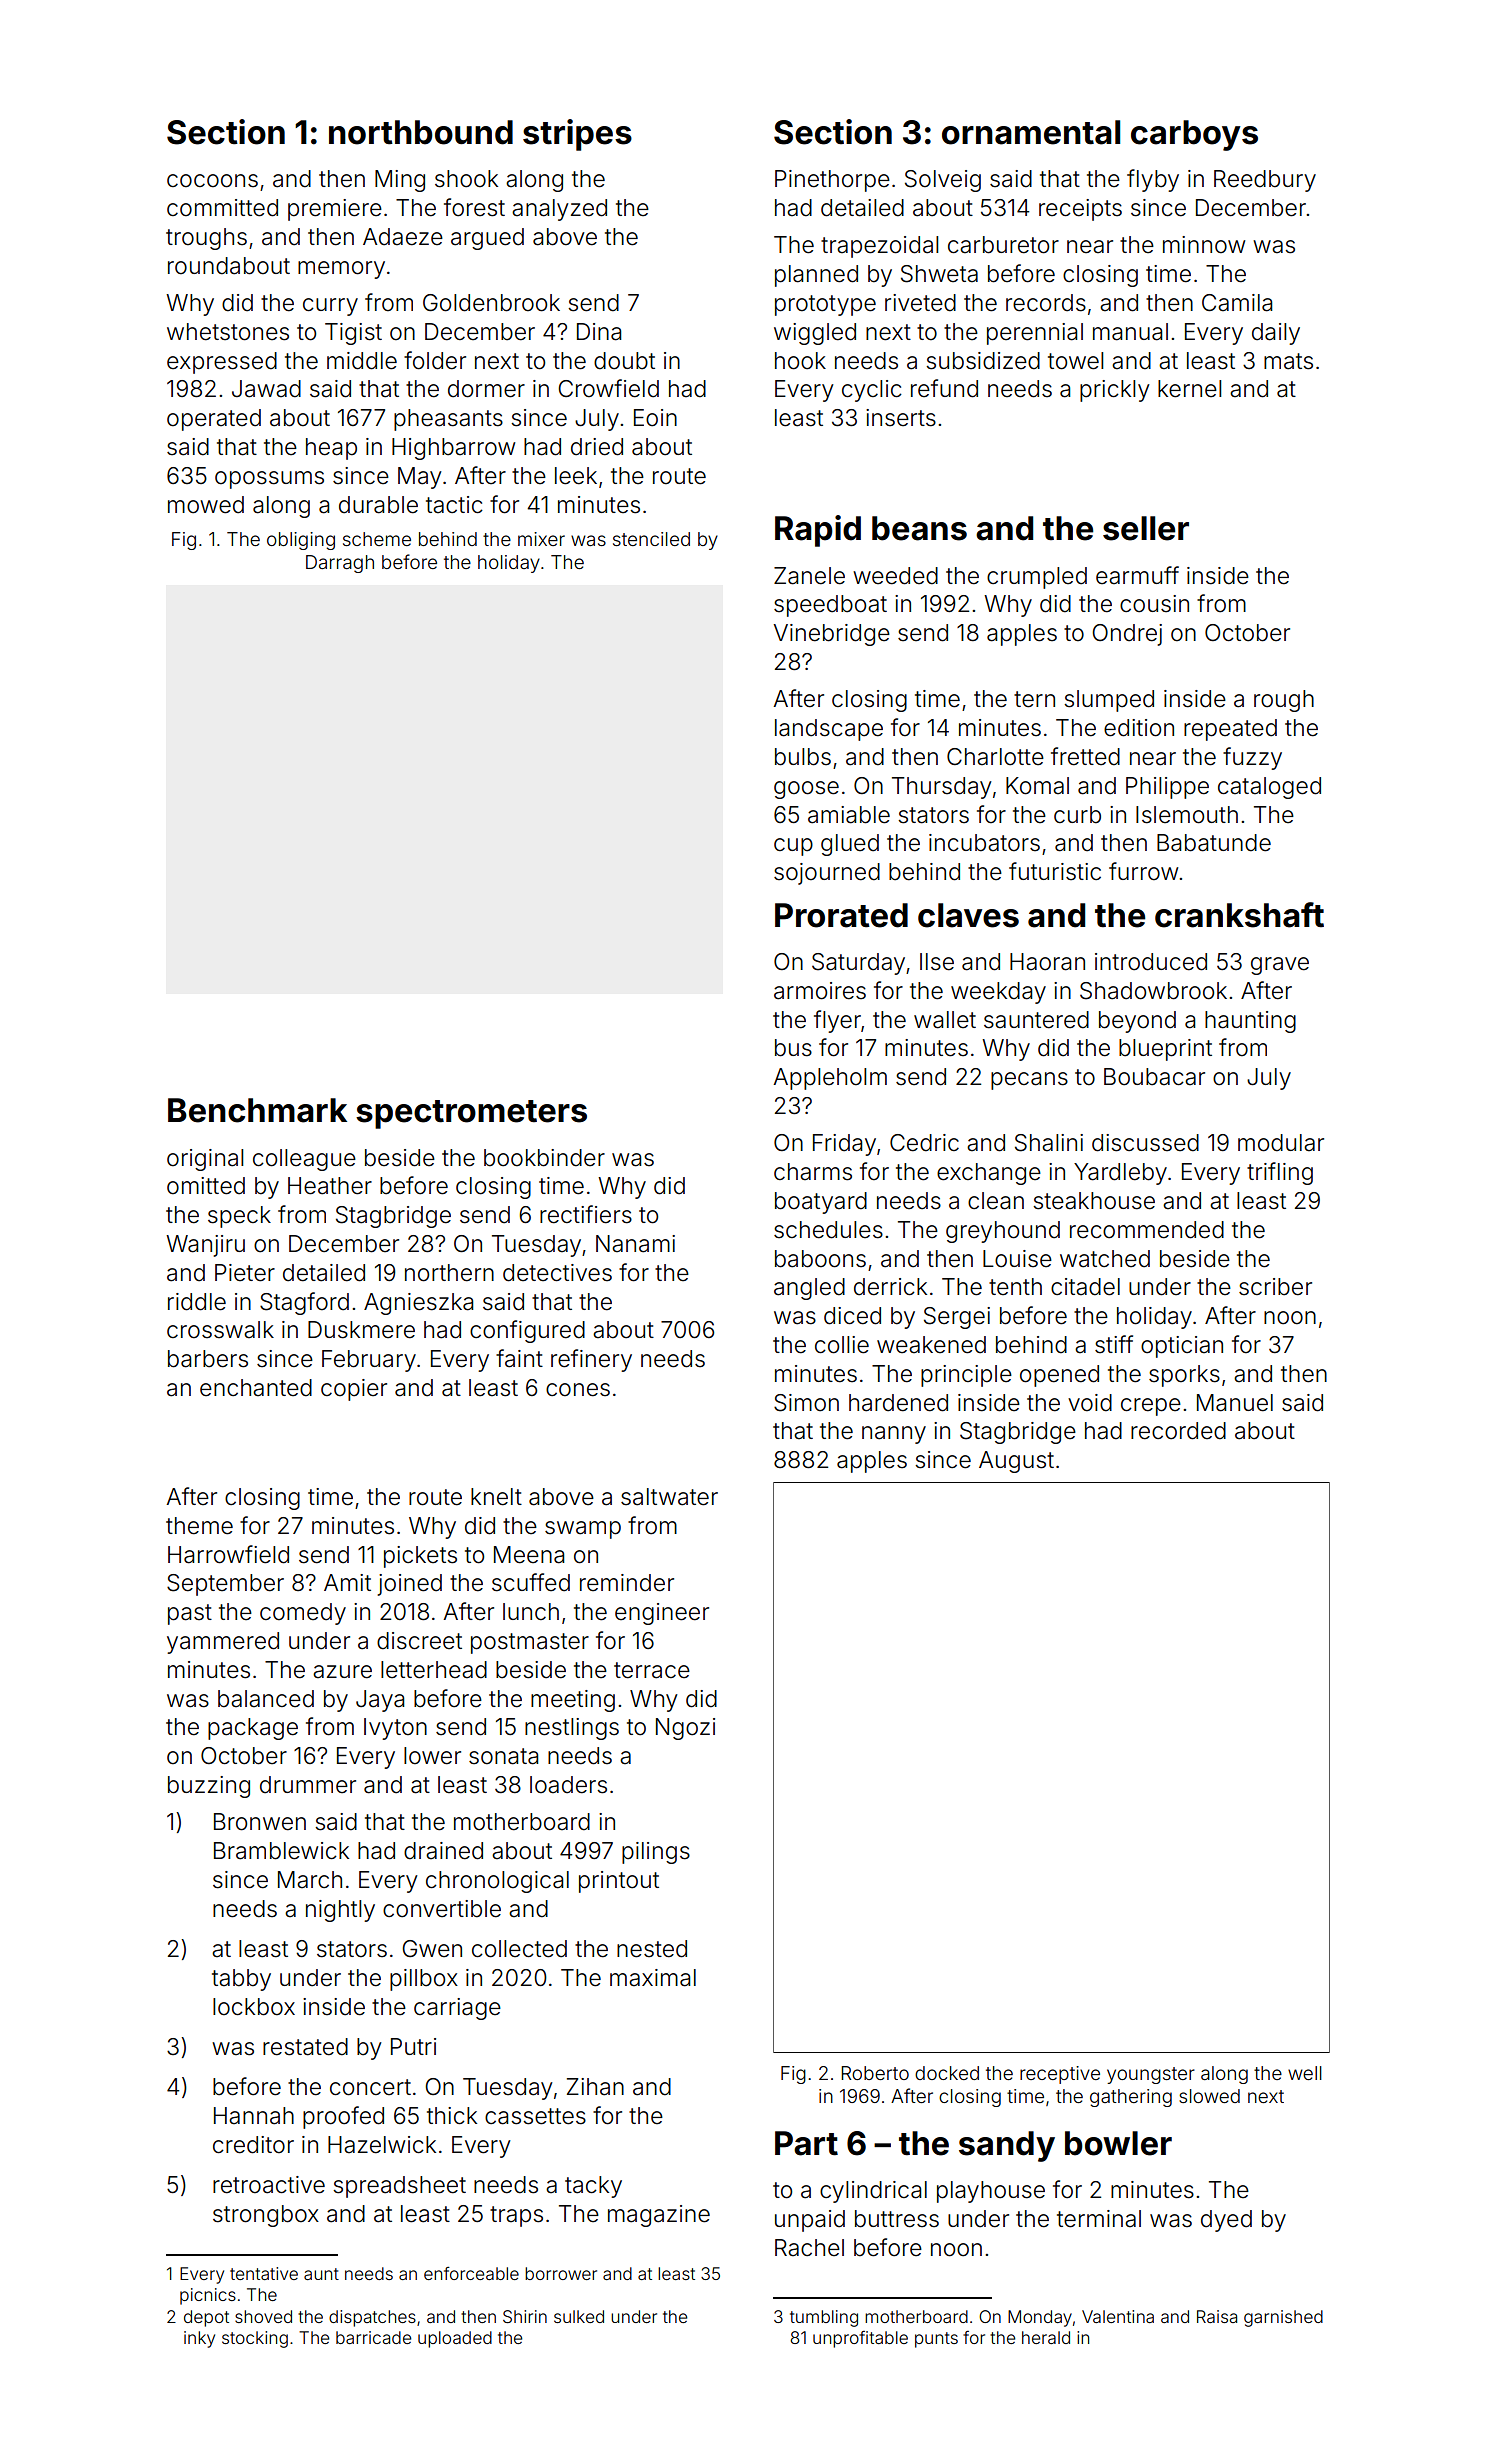  What do you see at coordinates (1194, 135) in the screenshot?
I see `carboys` at bounding box center [1194, 135].
